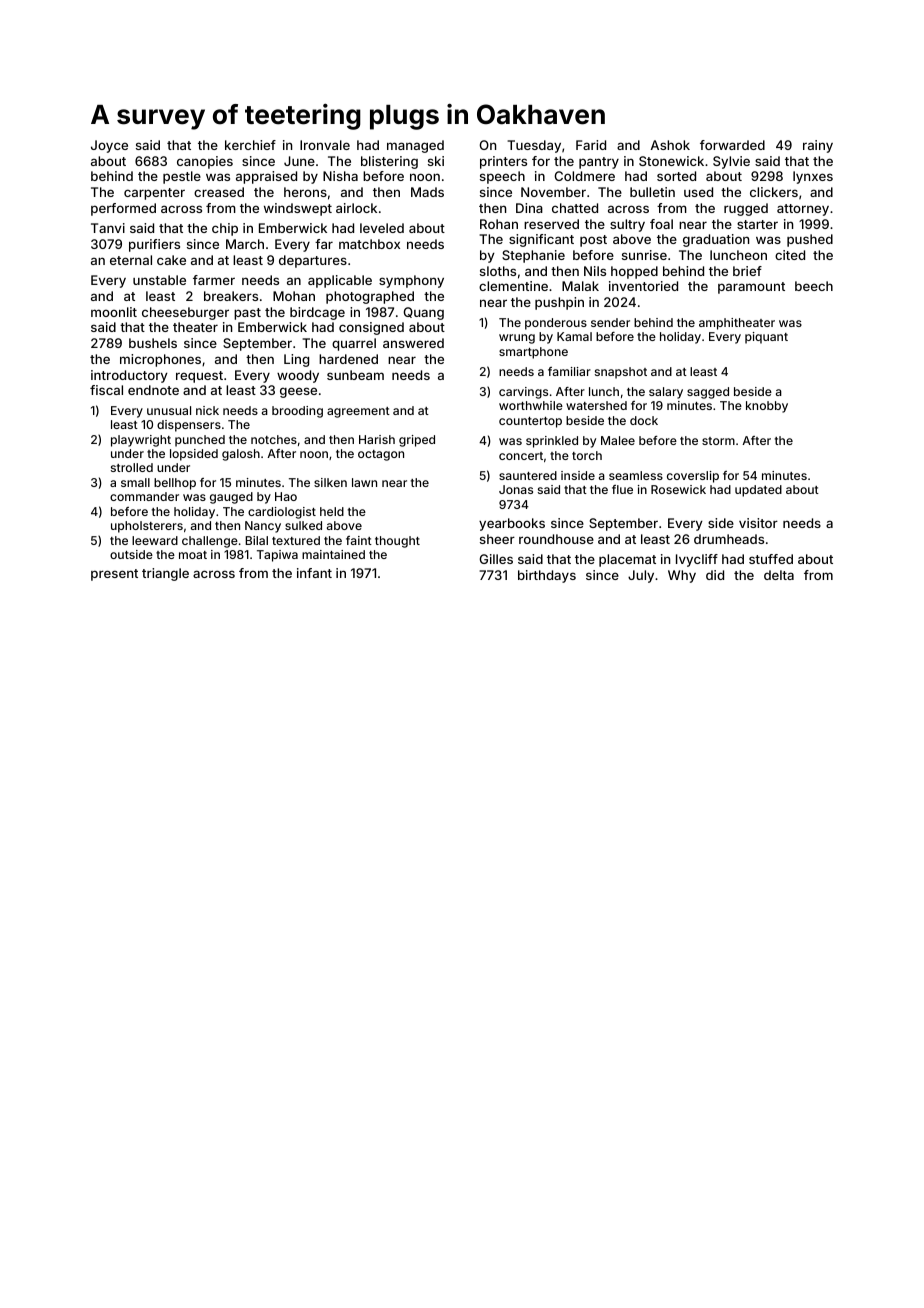 The height and width of the page is (1308, 924). I want to click on sauntered, so click(528, 475).
